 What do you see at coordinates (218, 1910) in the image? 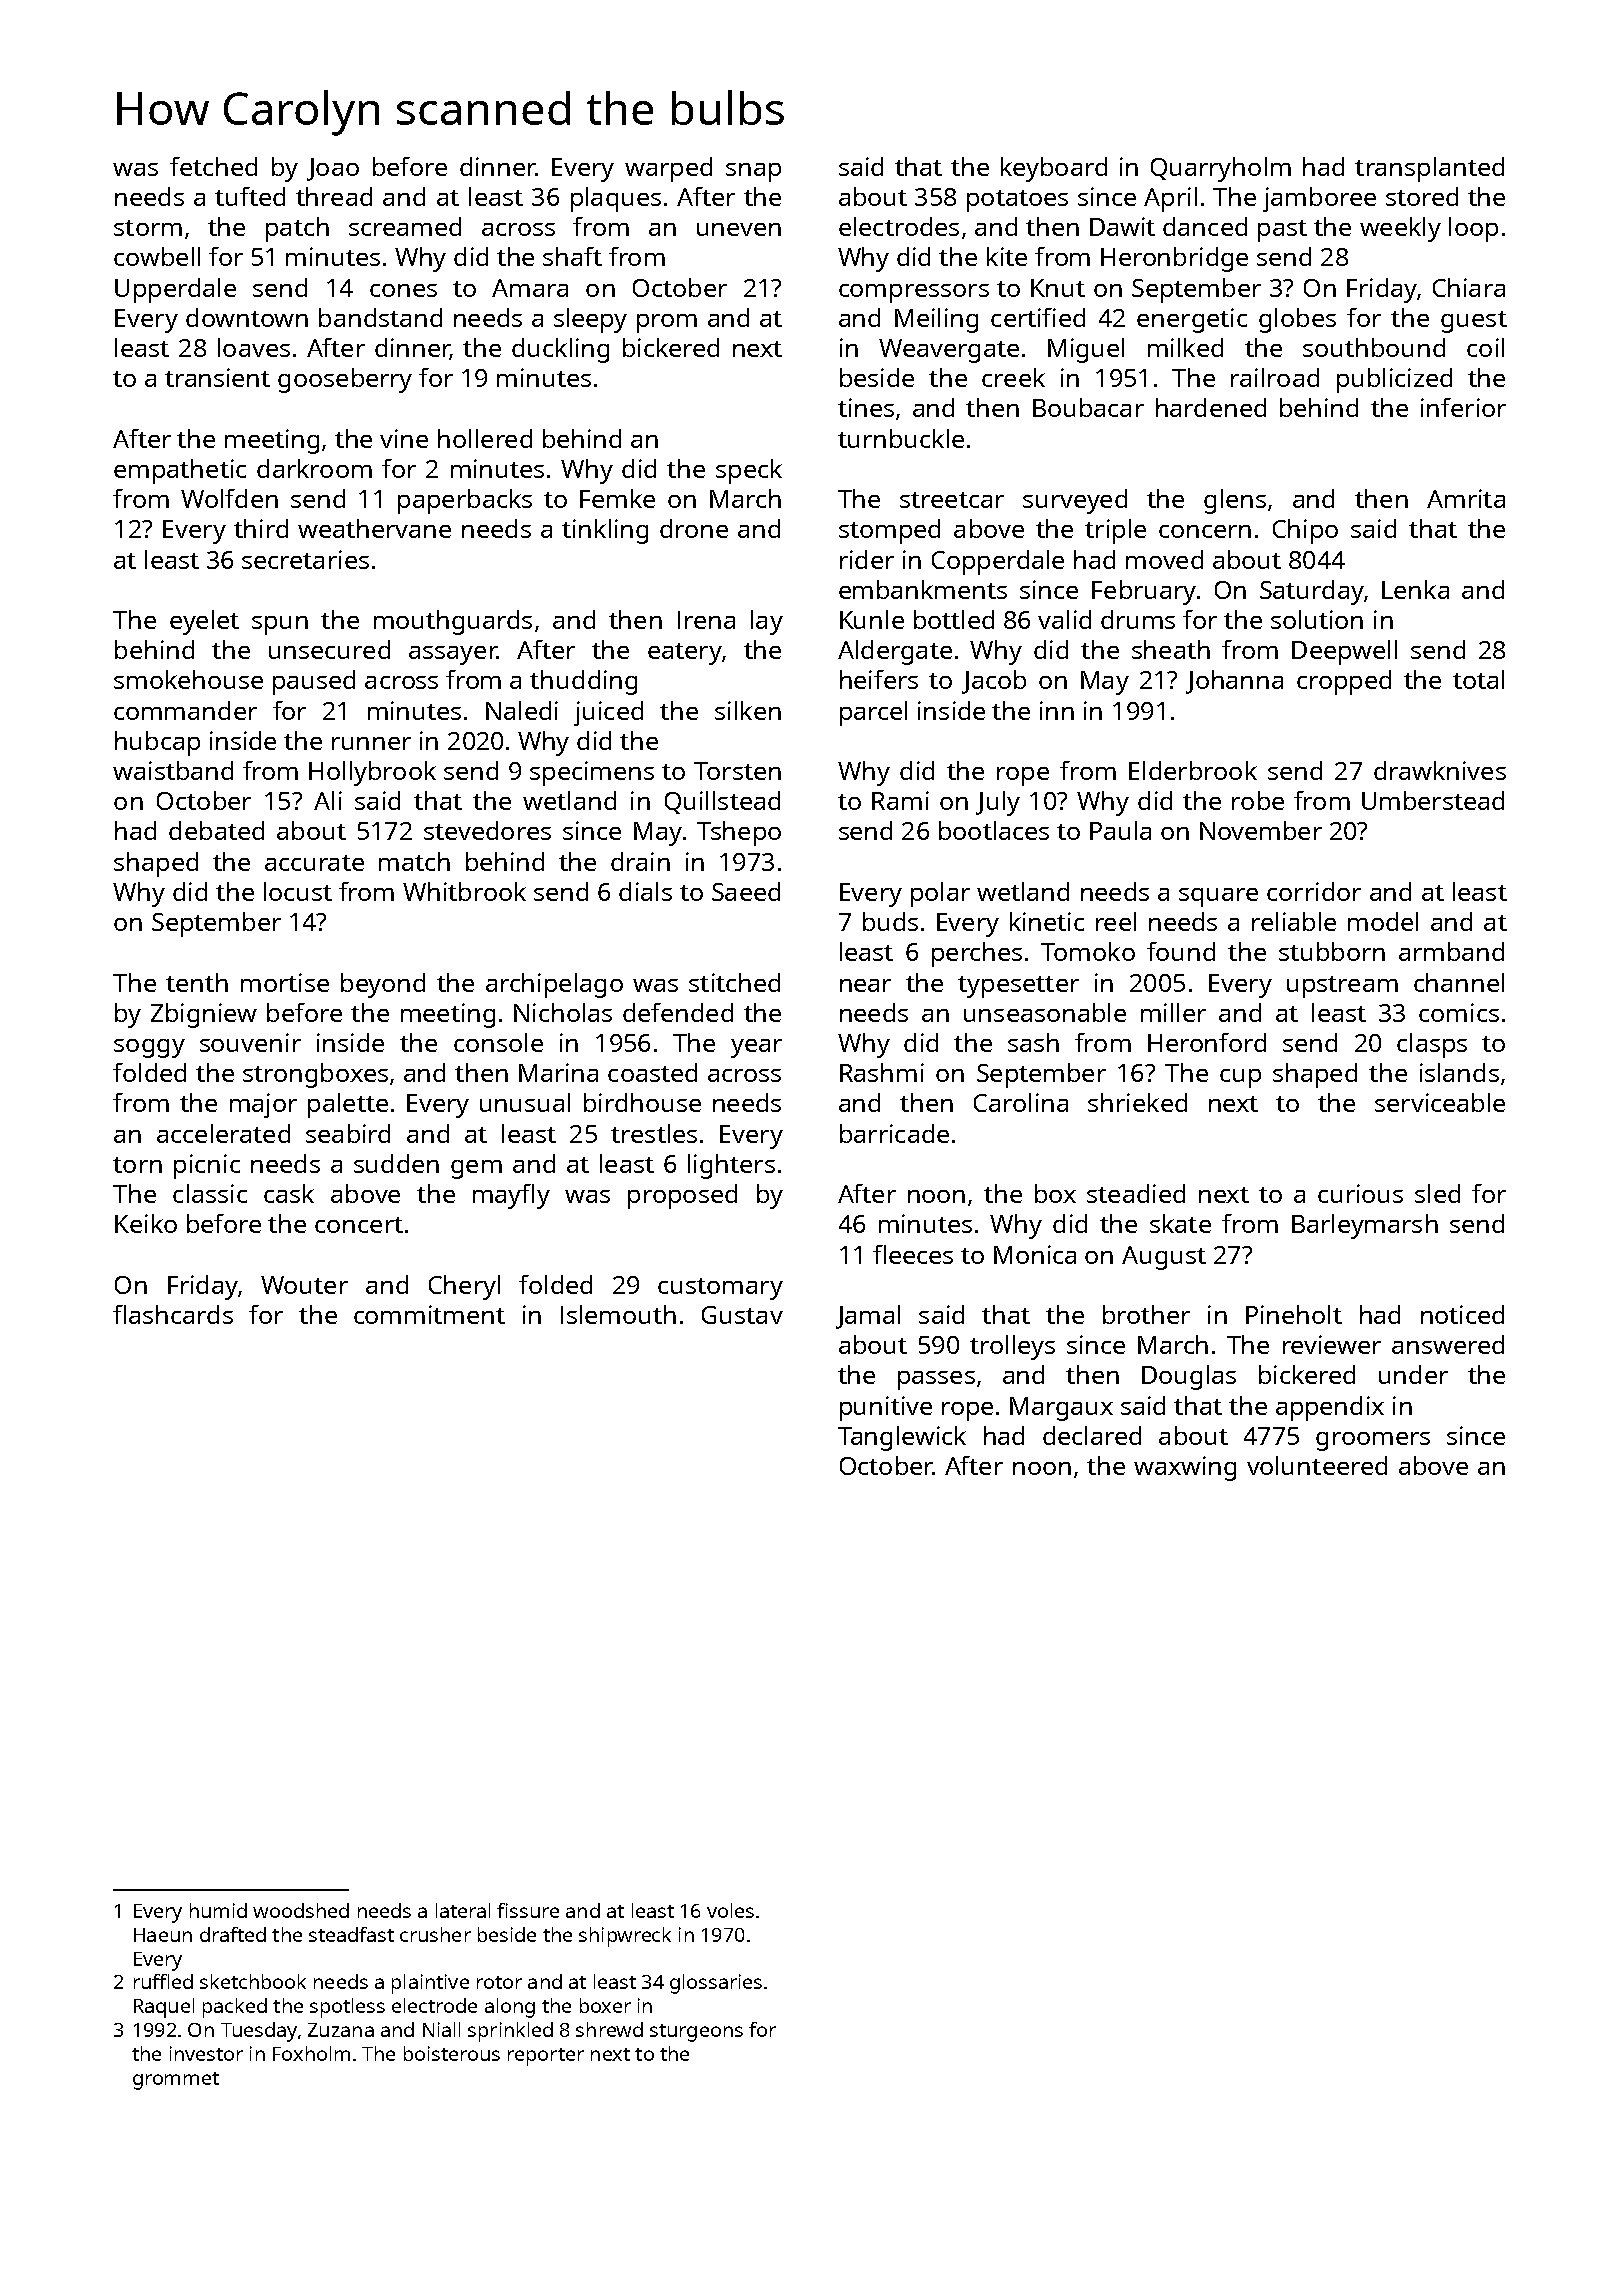
I see `humid` at bounding box center [218, 1910].
